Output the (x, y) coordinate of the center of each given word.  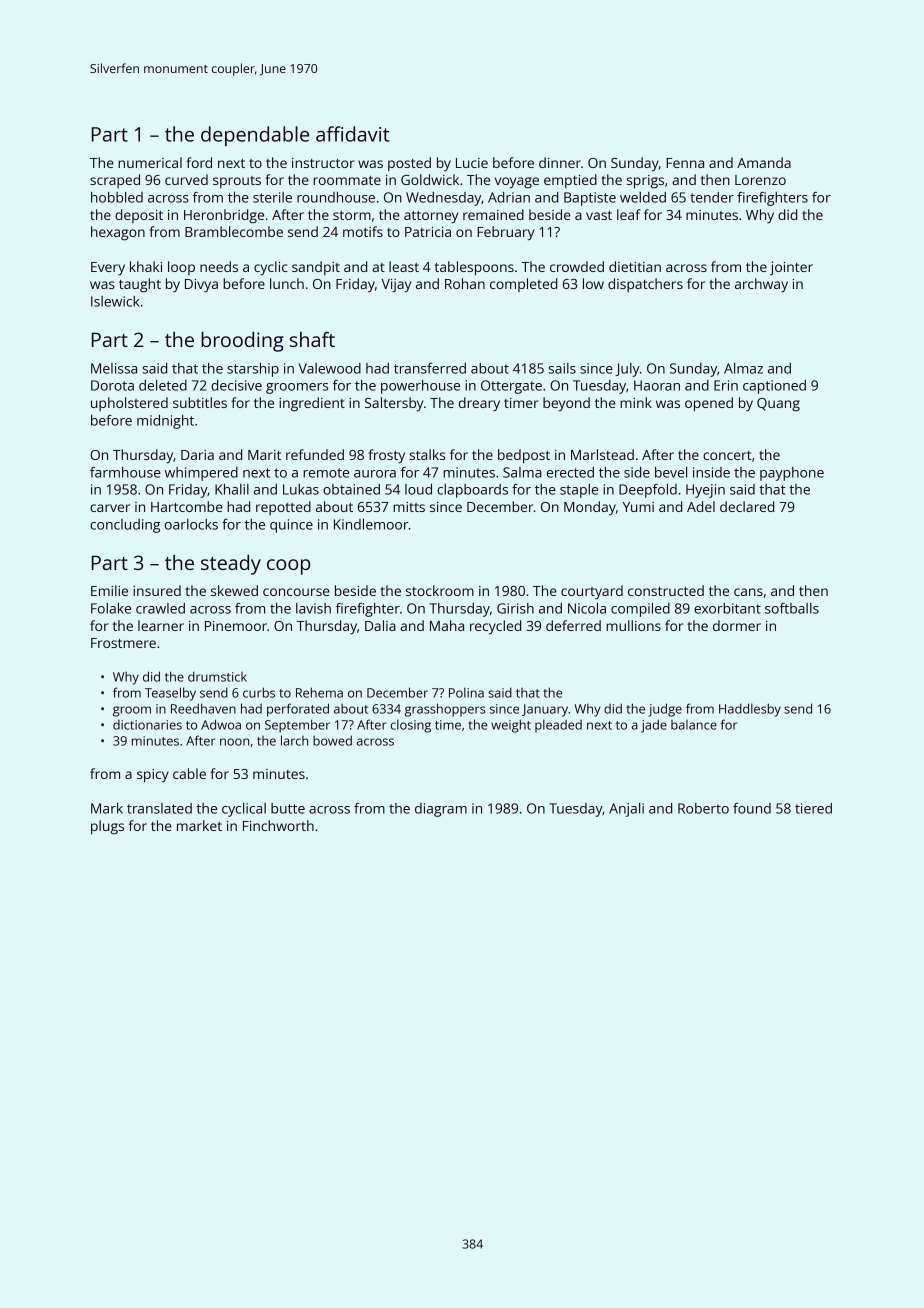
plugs (107, 827)
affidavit (353, 134)
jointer (791, 268)
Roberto (703, 808)
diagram (441, 810)
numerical (150, 162)
